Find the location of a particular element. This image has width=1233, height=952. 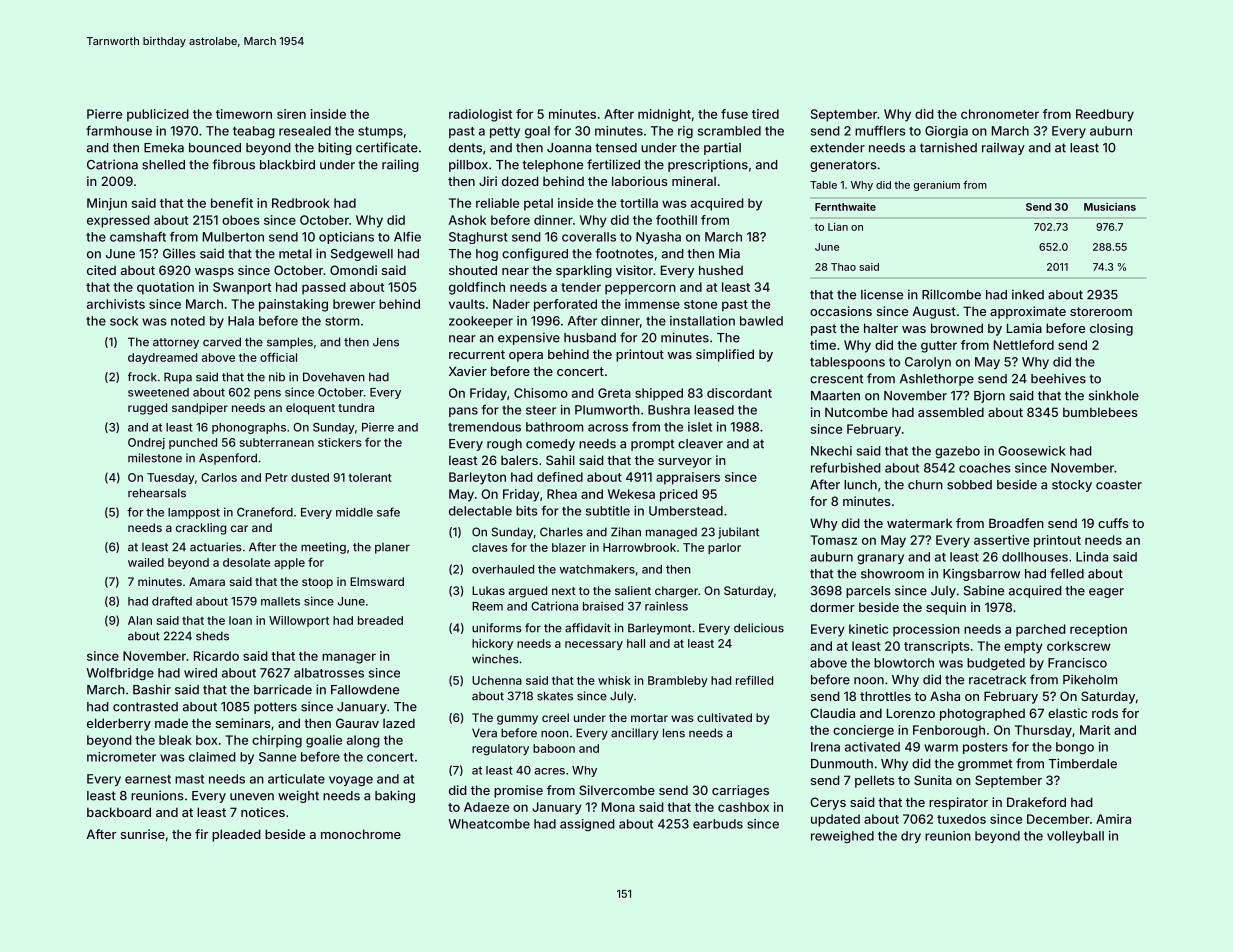

elderberry is located at coordinates (119, 724).
